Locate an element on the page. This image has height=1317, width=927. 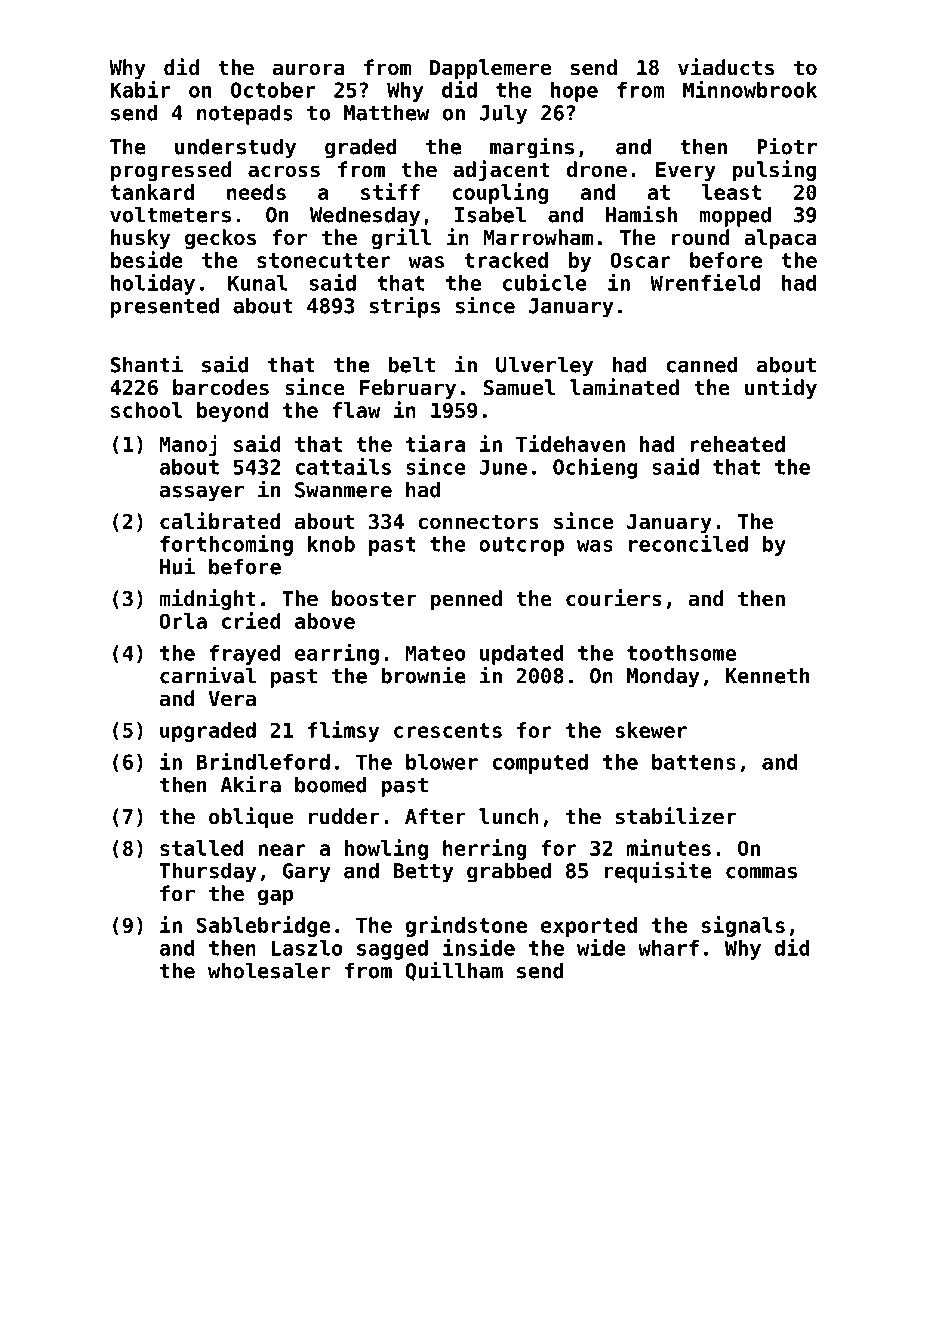
Dapplemere is located at coordinates (490, 69).
